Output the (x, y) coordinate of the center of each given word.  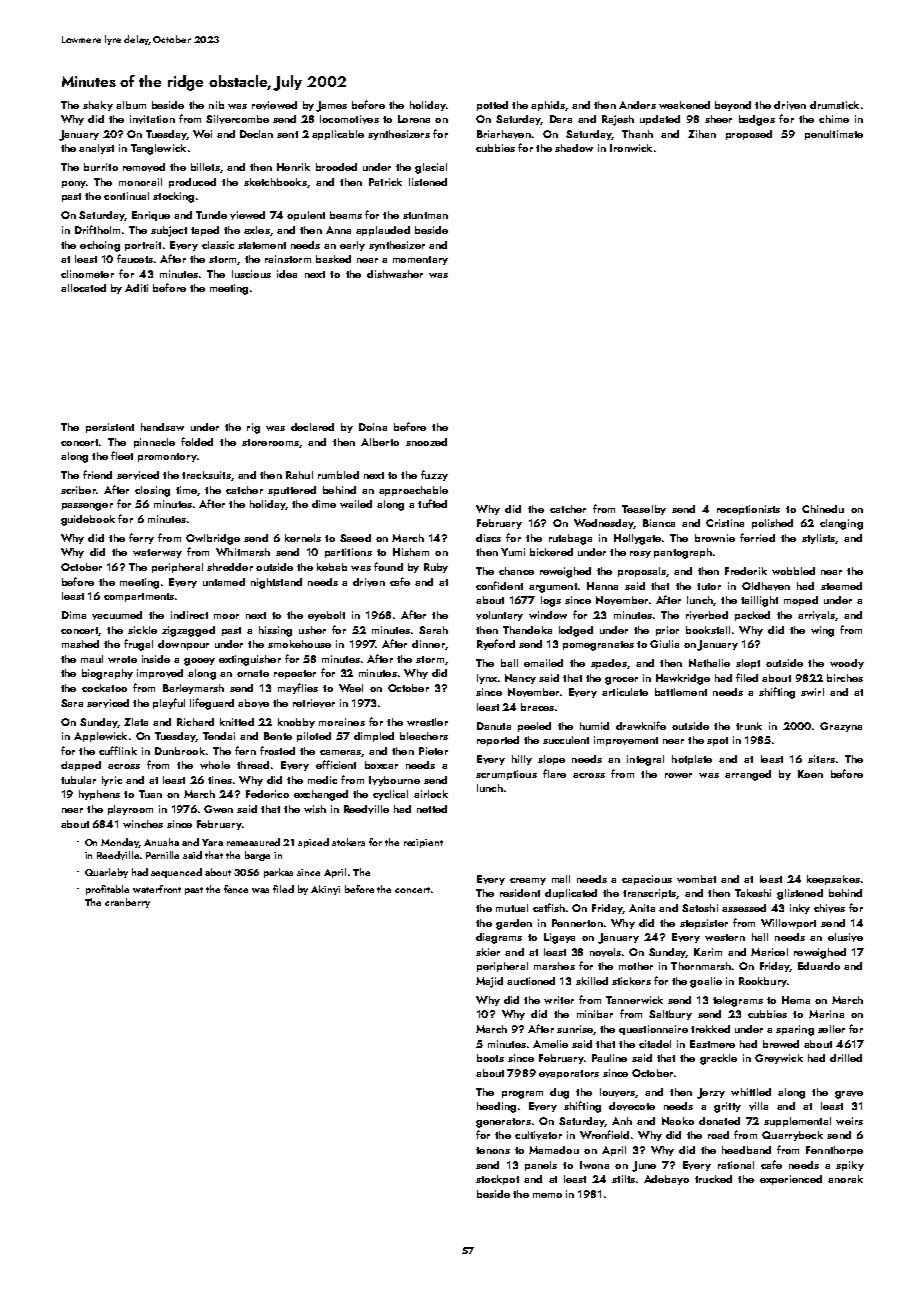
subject (169, 231)
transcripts (649, 894)
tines (220, 780)
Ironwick (631, 148)
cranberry (127, 903)
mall (561, 879)
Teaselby (644, 510)
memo (547, 1195)
